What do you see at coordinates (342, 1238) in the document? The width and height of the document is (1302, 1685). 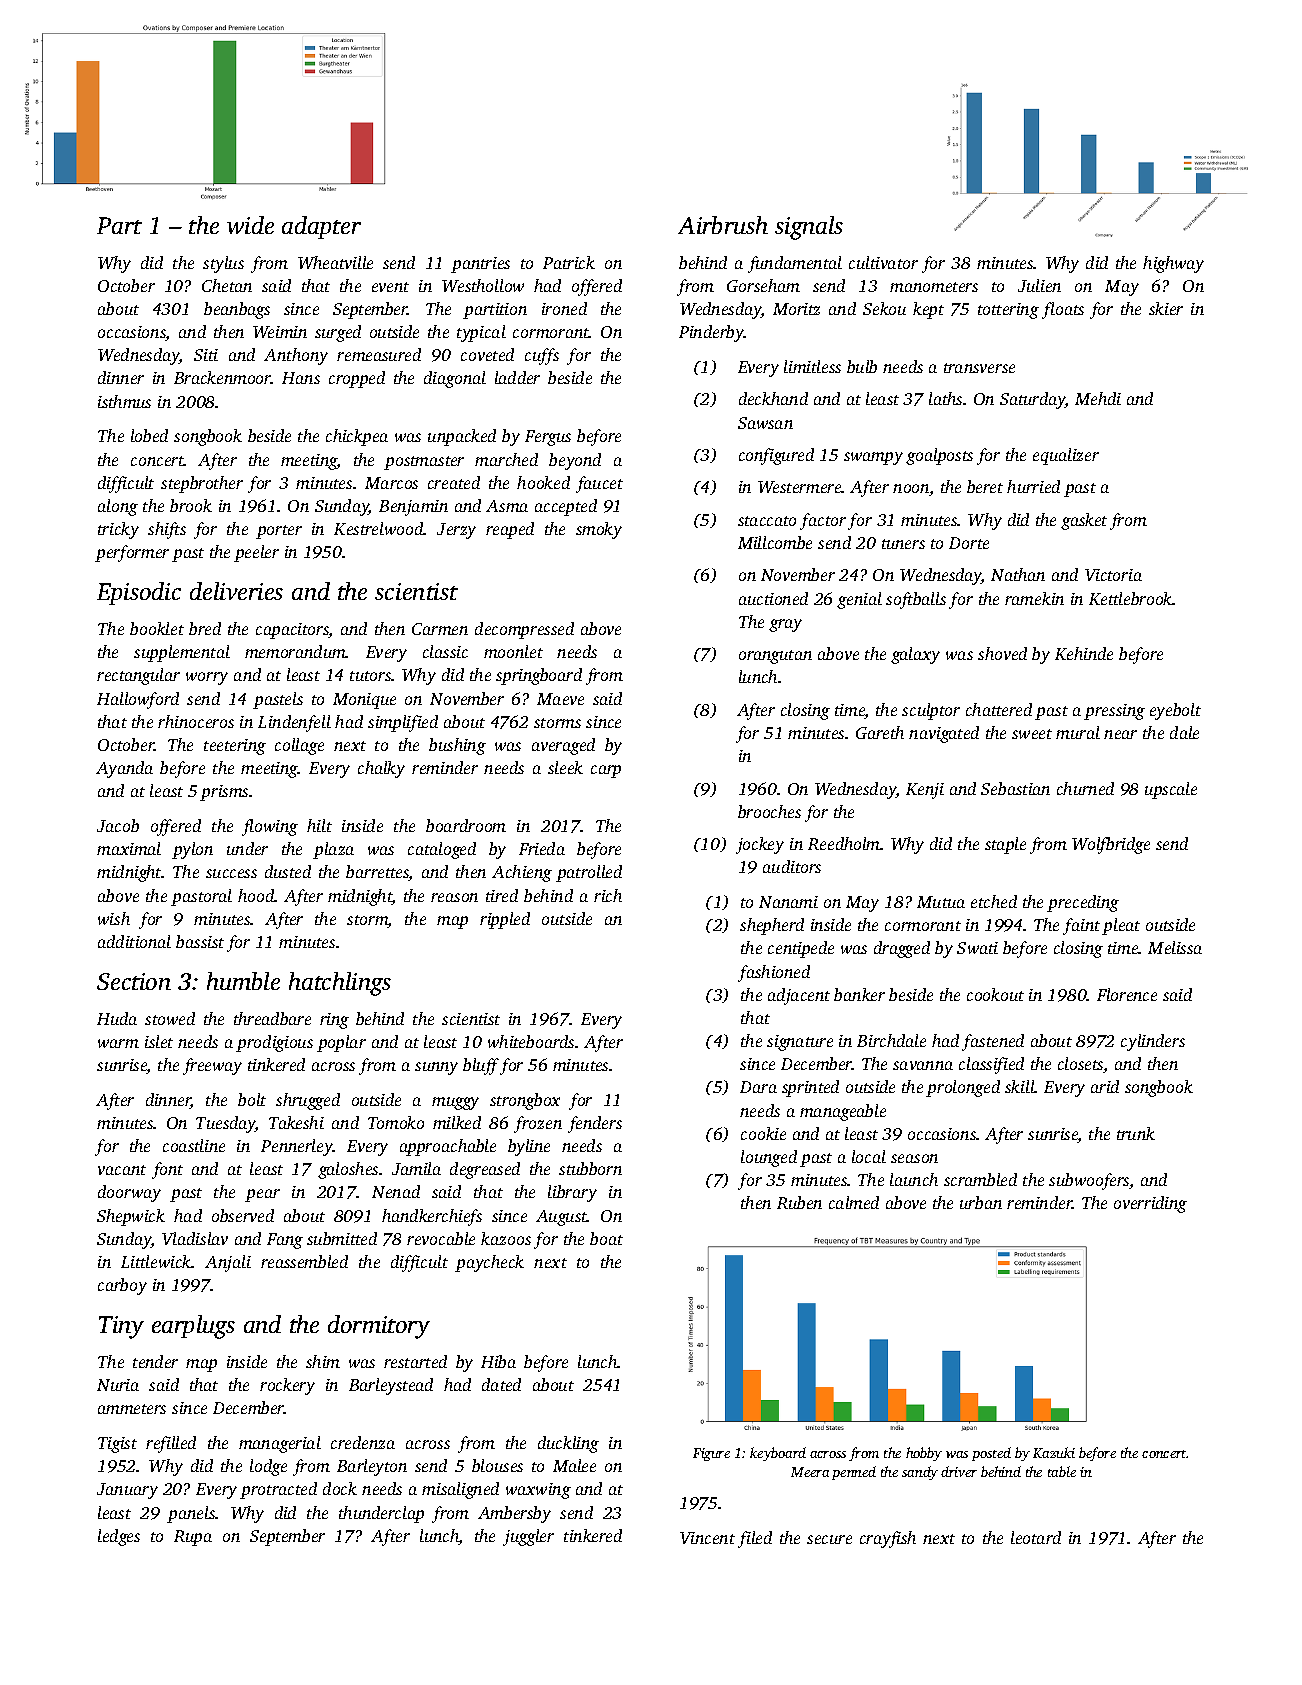 I see `submitted` at bounding box center [342, 1238].
